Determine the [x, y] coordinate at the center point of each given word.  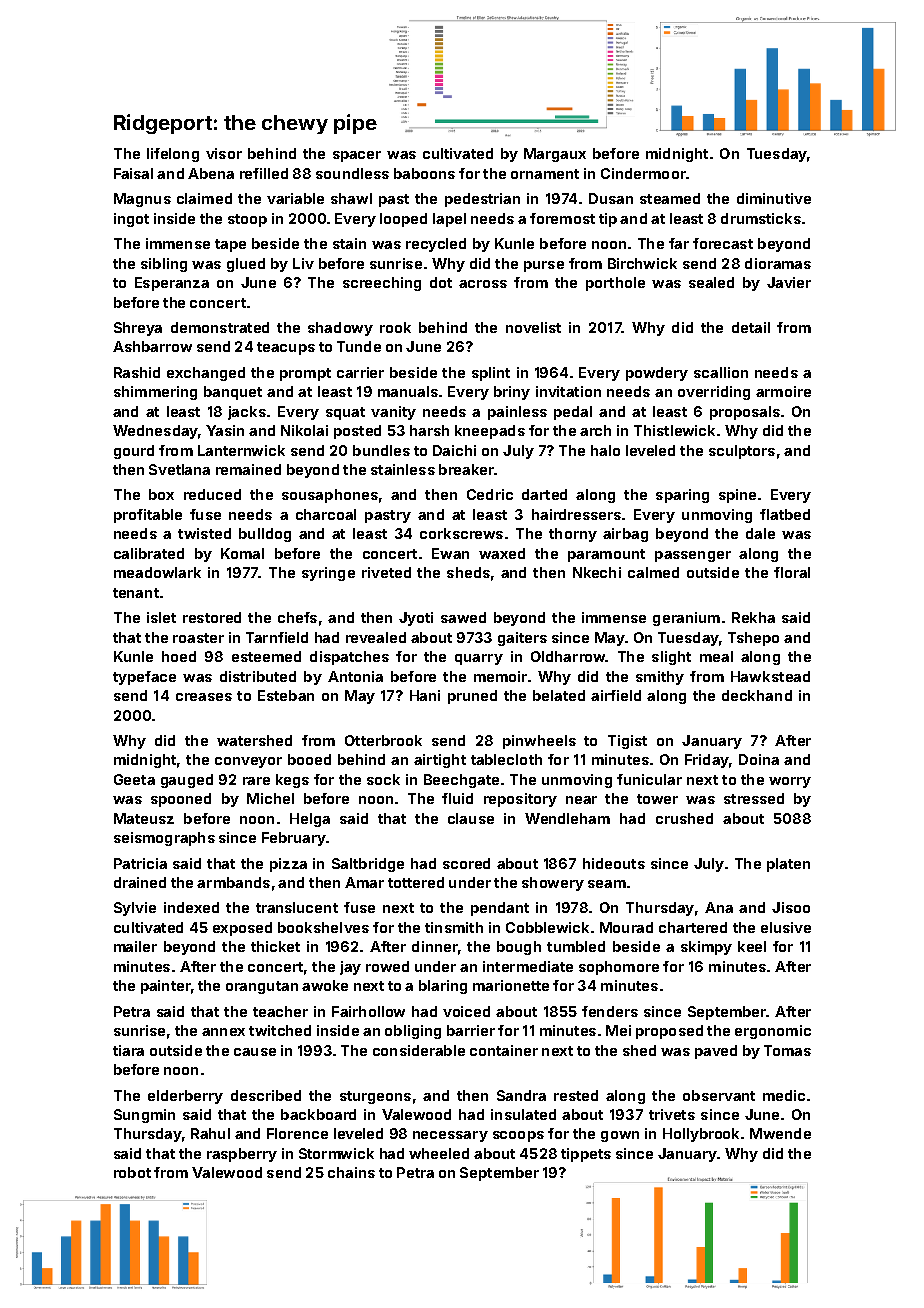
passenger [693, 556]
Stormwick [336, 1153]
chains [351, 1172]
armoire [783, 391]
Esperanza [172, 284]
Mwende [780, 1133]
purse [544, 266]
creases [204, 697]
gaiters [522, 639]
